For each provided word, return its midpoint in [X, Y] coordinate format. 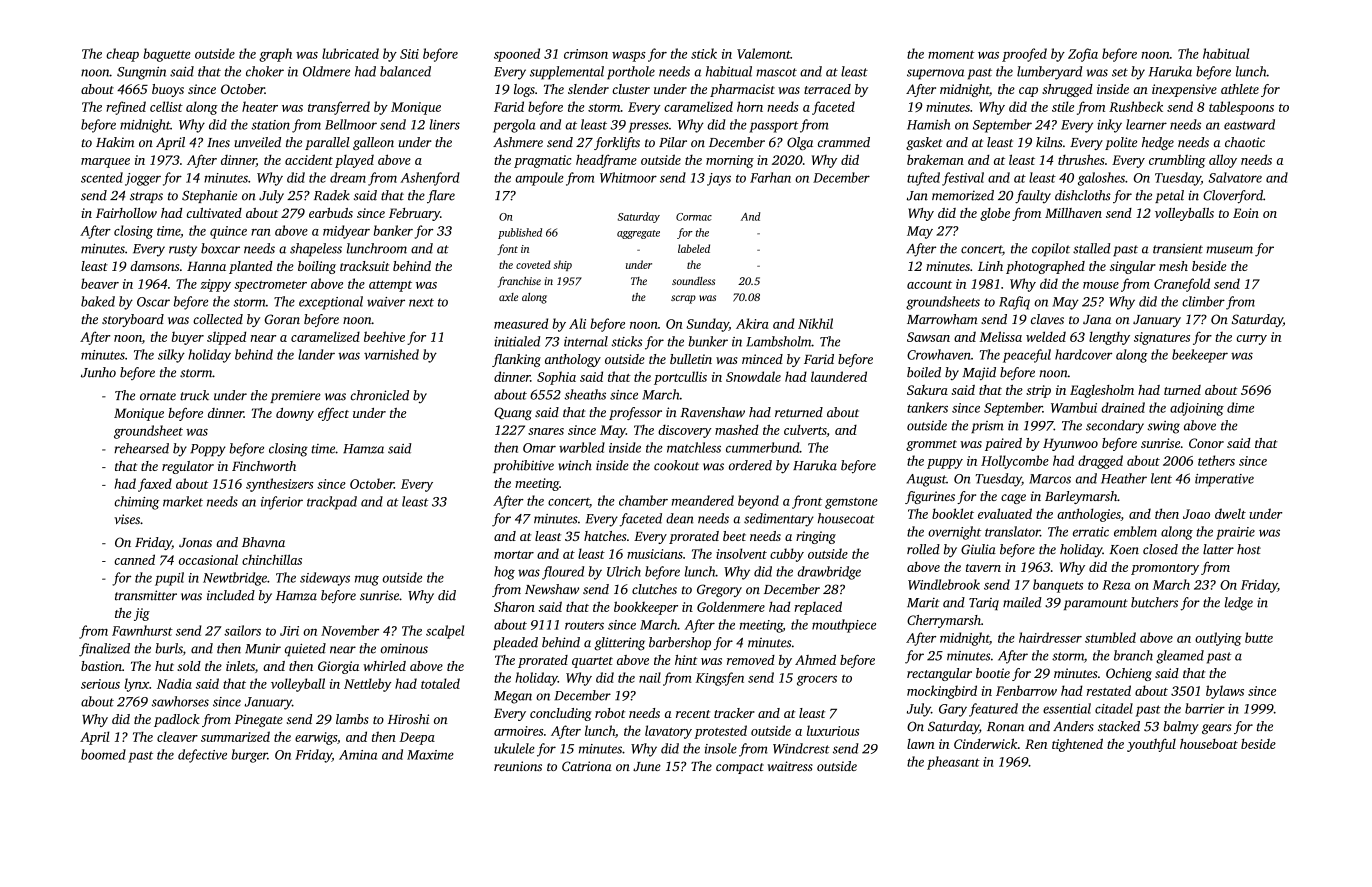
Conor [1206, 443]
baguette [167, 55]
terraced [827, 89]
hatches [605, 536]
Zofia [1083, 55]
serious [100, 684]
